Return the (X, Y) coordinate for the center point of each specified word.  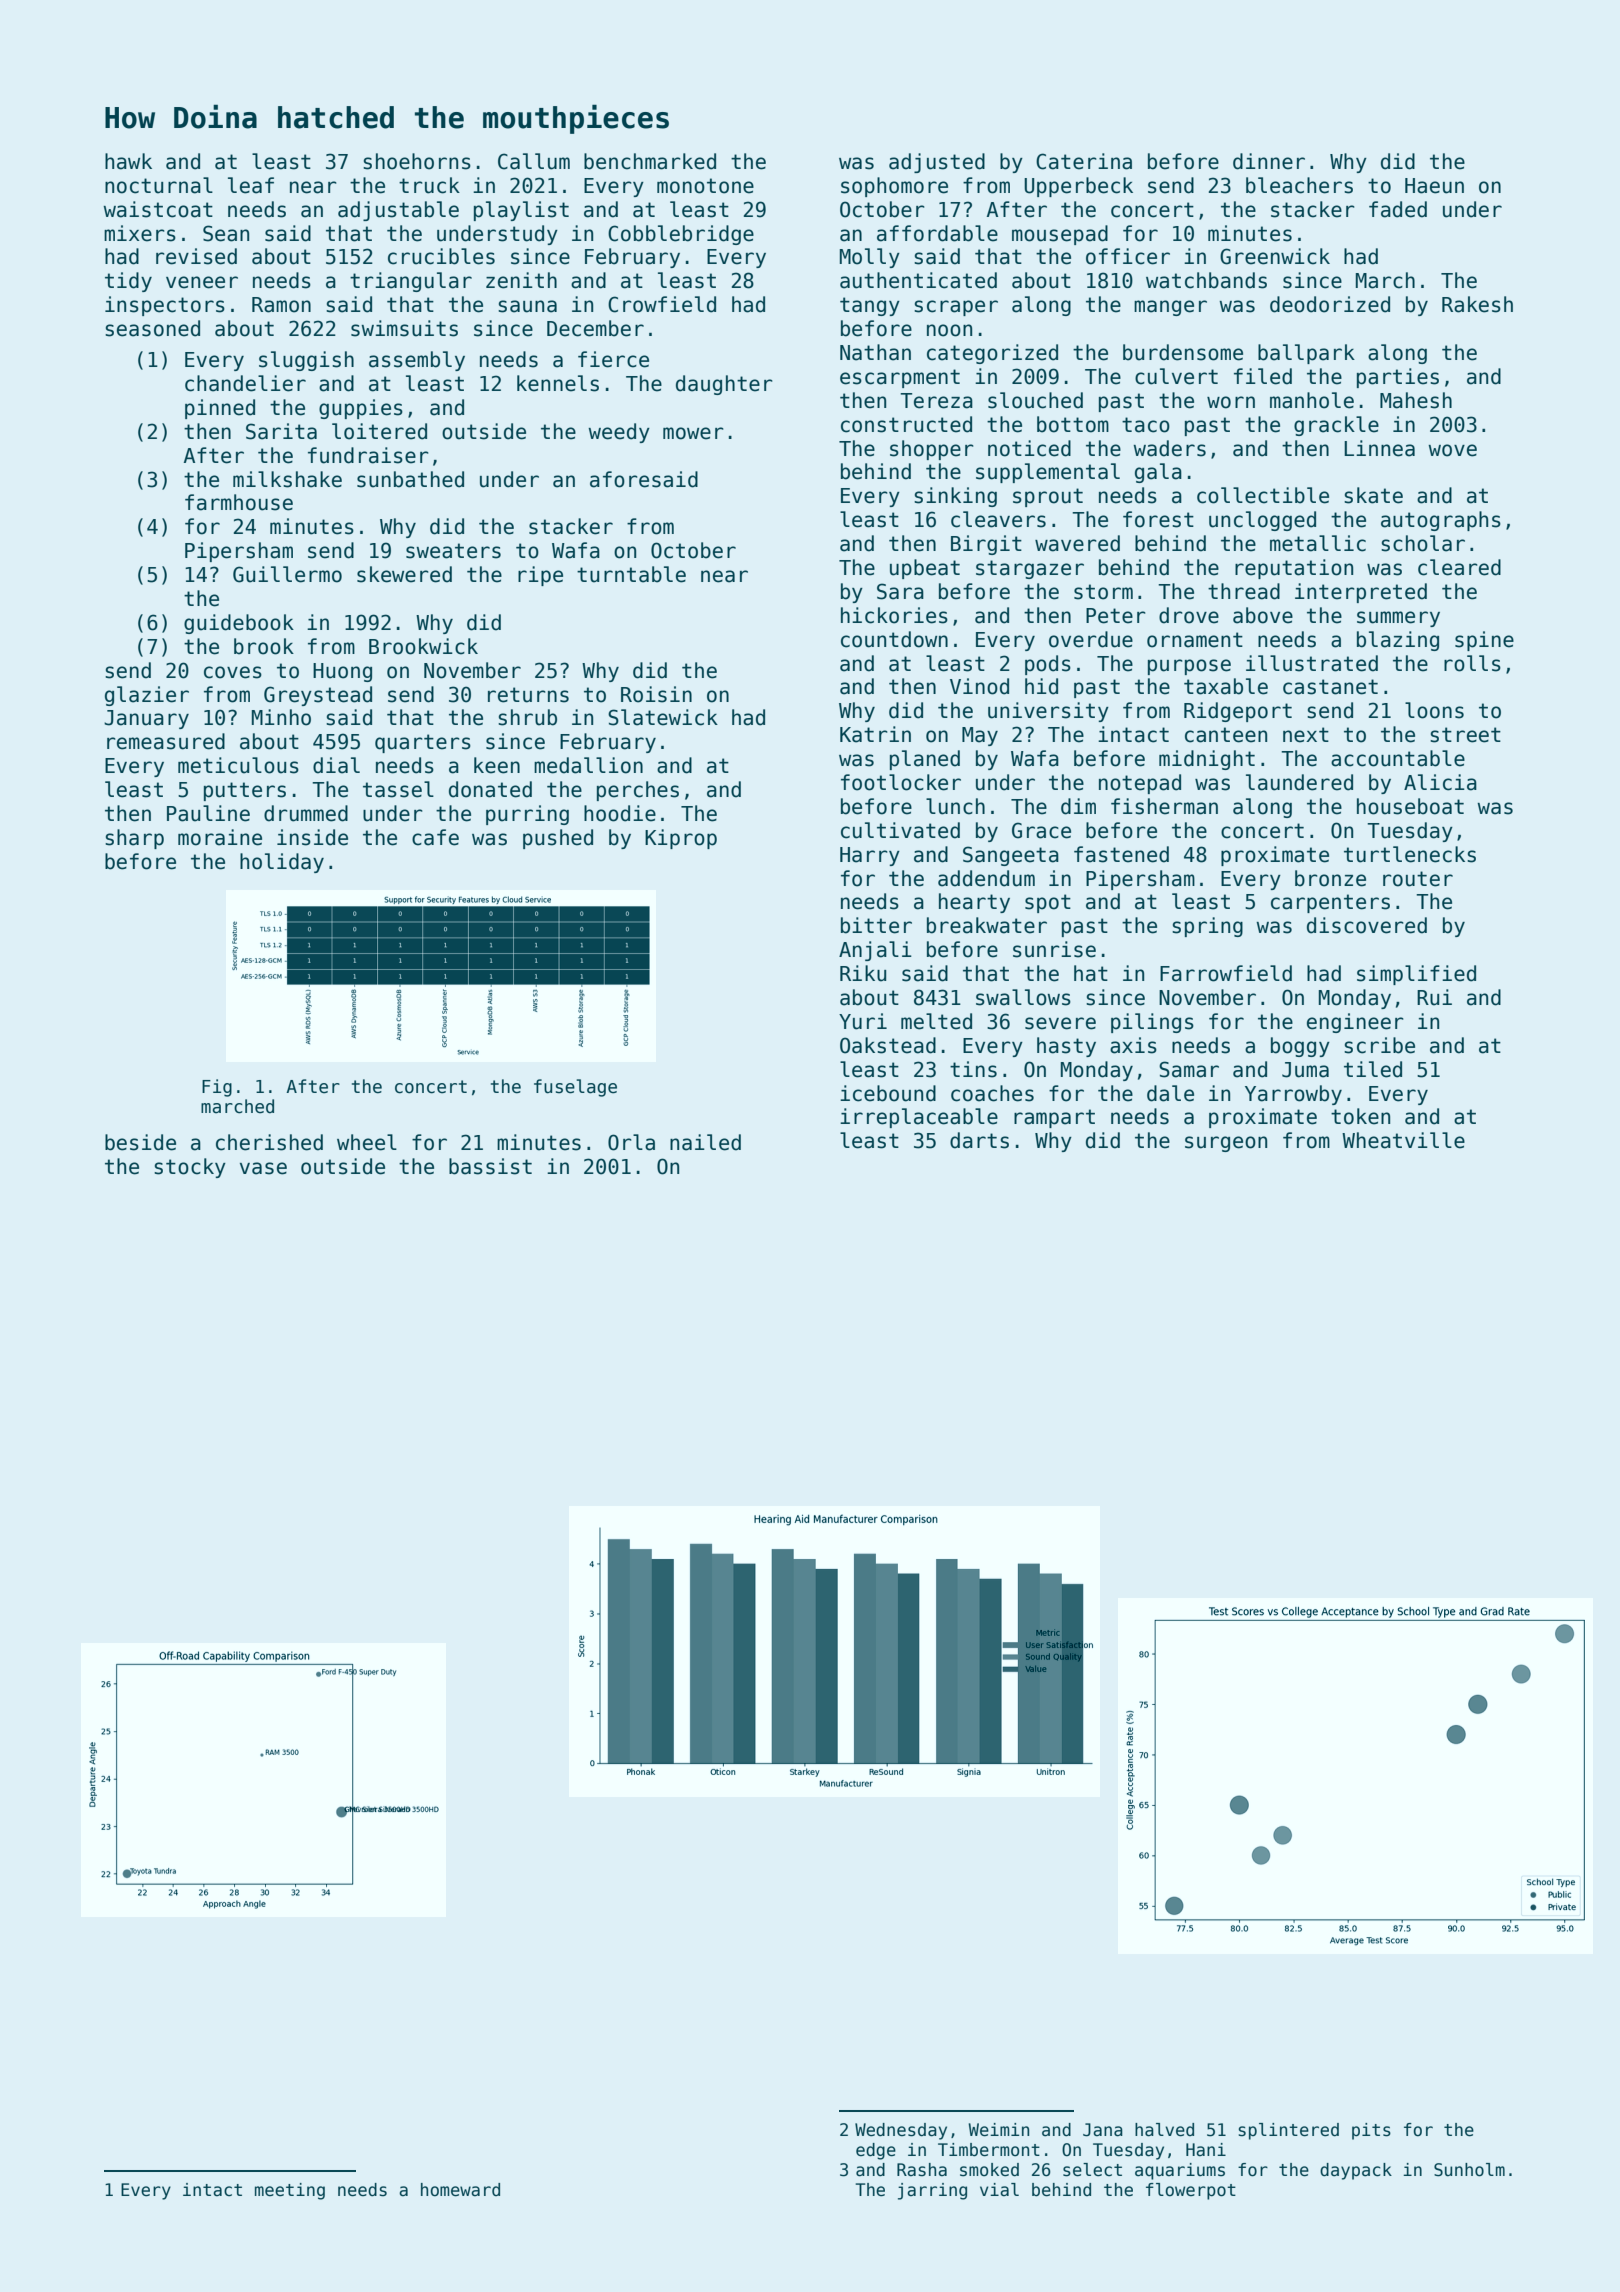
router (1418, 879)
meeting (290, 2191)
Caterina (1084, 161)
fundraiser (368, 455)
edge (876, 2151)
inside (312, 837)
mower (693, 433)
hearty (974, 903)
